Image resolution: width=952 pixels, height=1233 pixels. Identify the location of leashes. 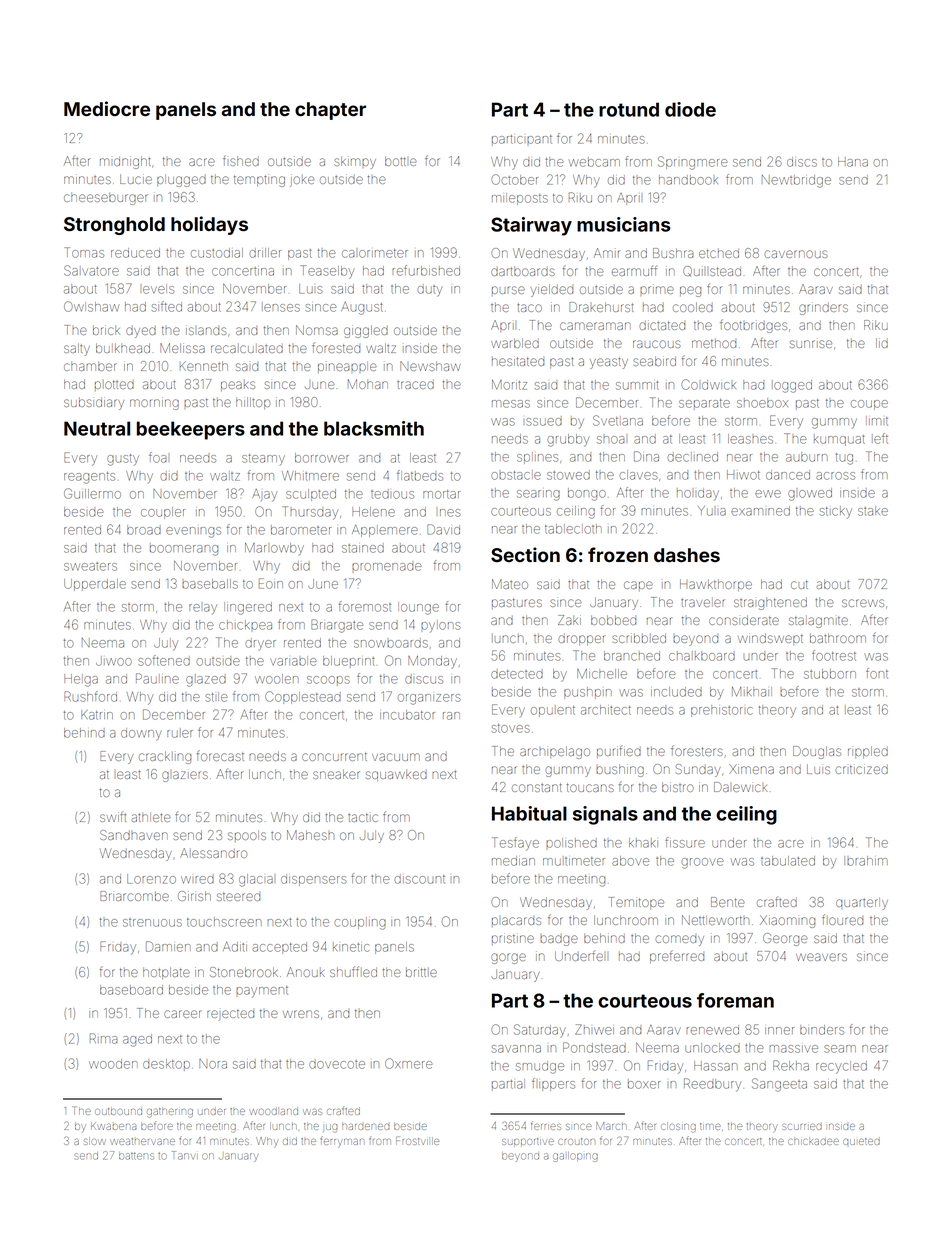
(750, 439).
